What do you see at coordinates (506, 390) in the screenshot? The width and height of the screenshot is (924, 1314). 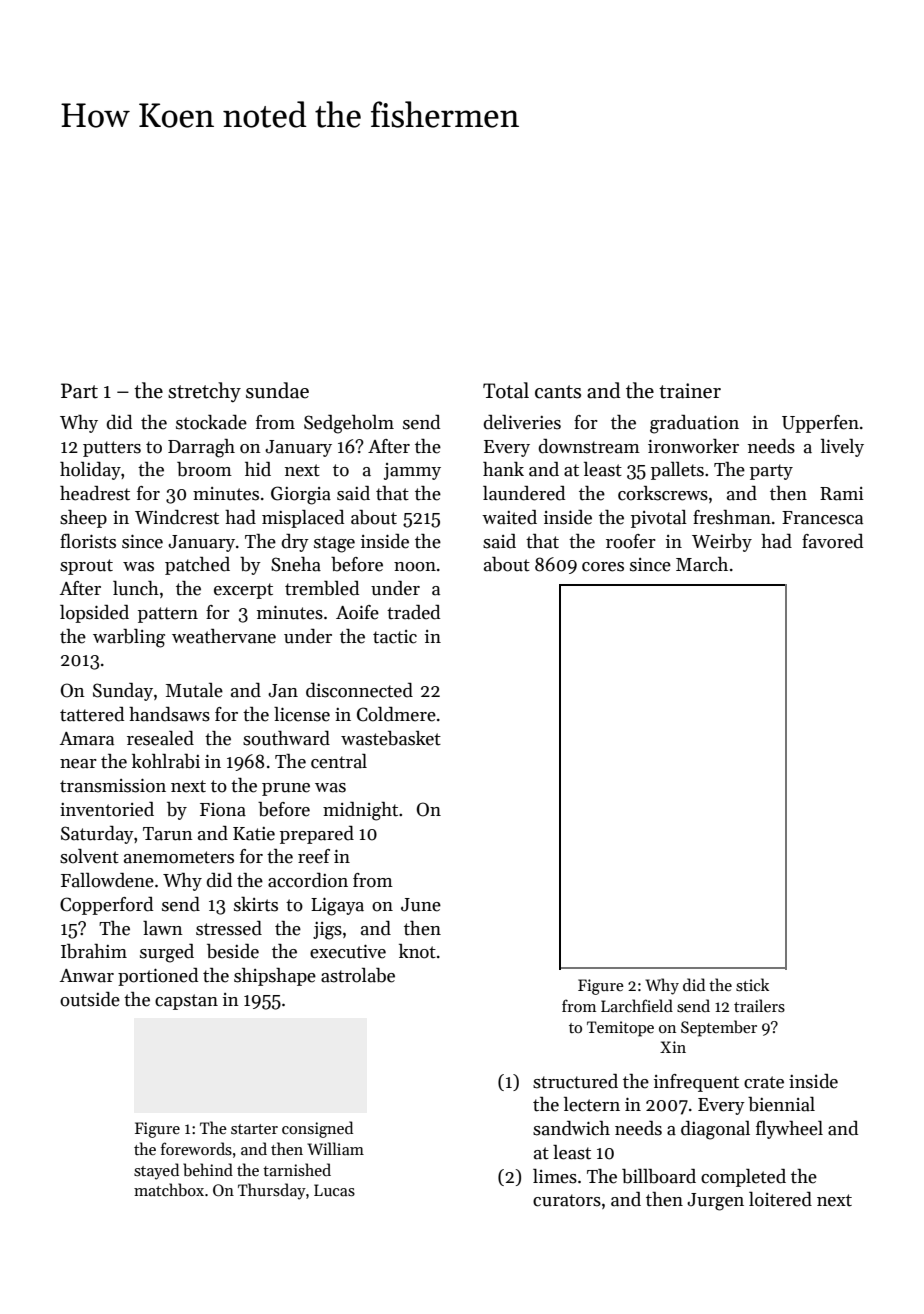 I see `Total` at bounding box center [506, 390].
